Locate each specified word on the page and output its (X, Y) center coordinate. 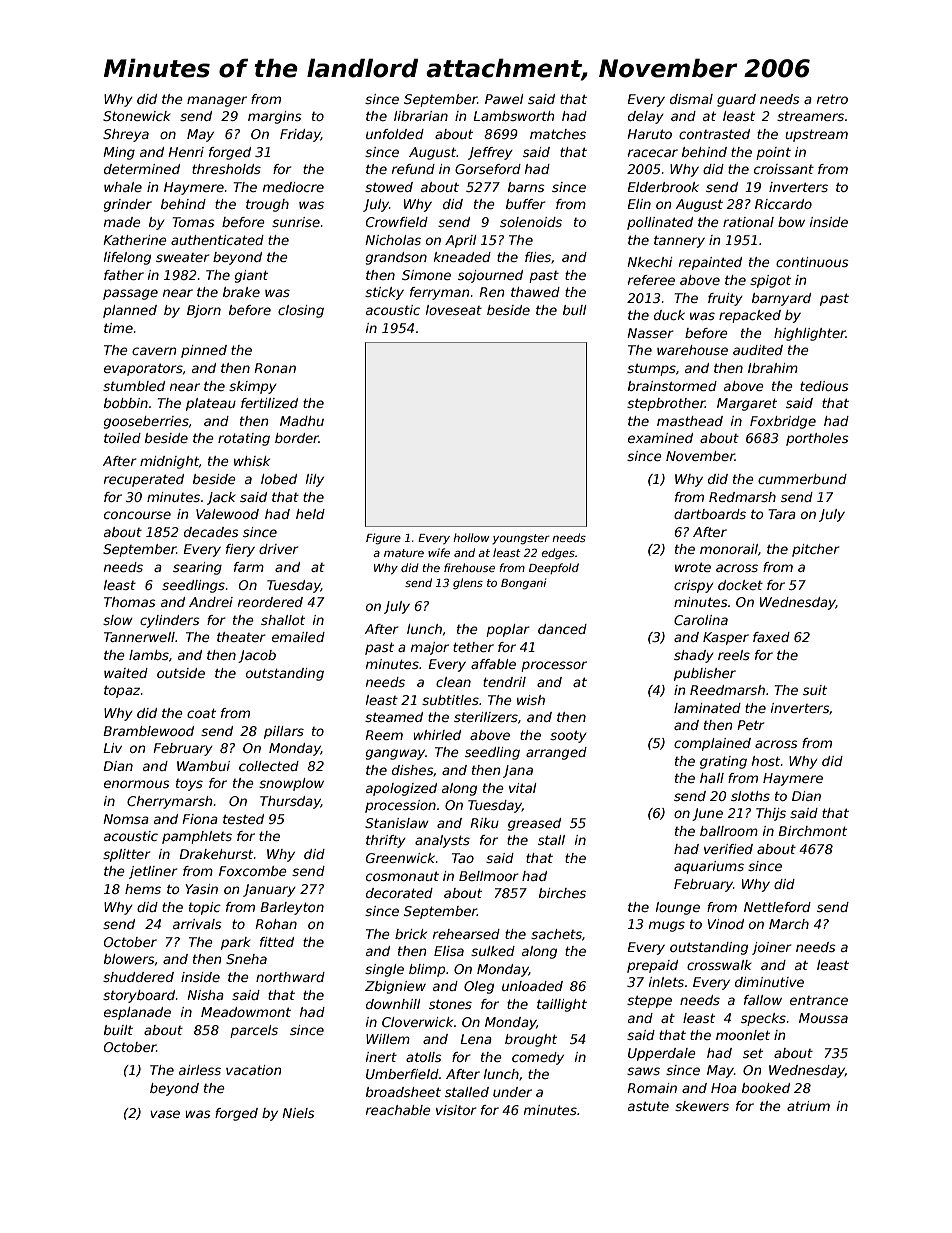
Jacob (257, 656)
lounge (678, 908)
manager (217, 101)
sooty (568, 736)
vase (165, 1114)
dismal (691, 99)
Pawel (504, 99)
